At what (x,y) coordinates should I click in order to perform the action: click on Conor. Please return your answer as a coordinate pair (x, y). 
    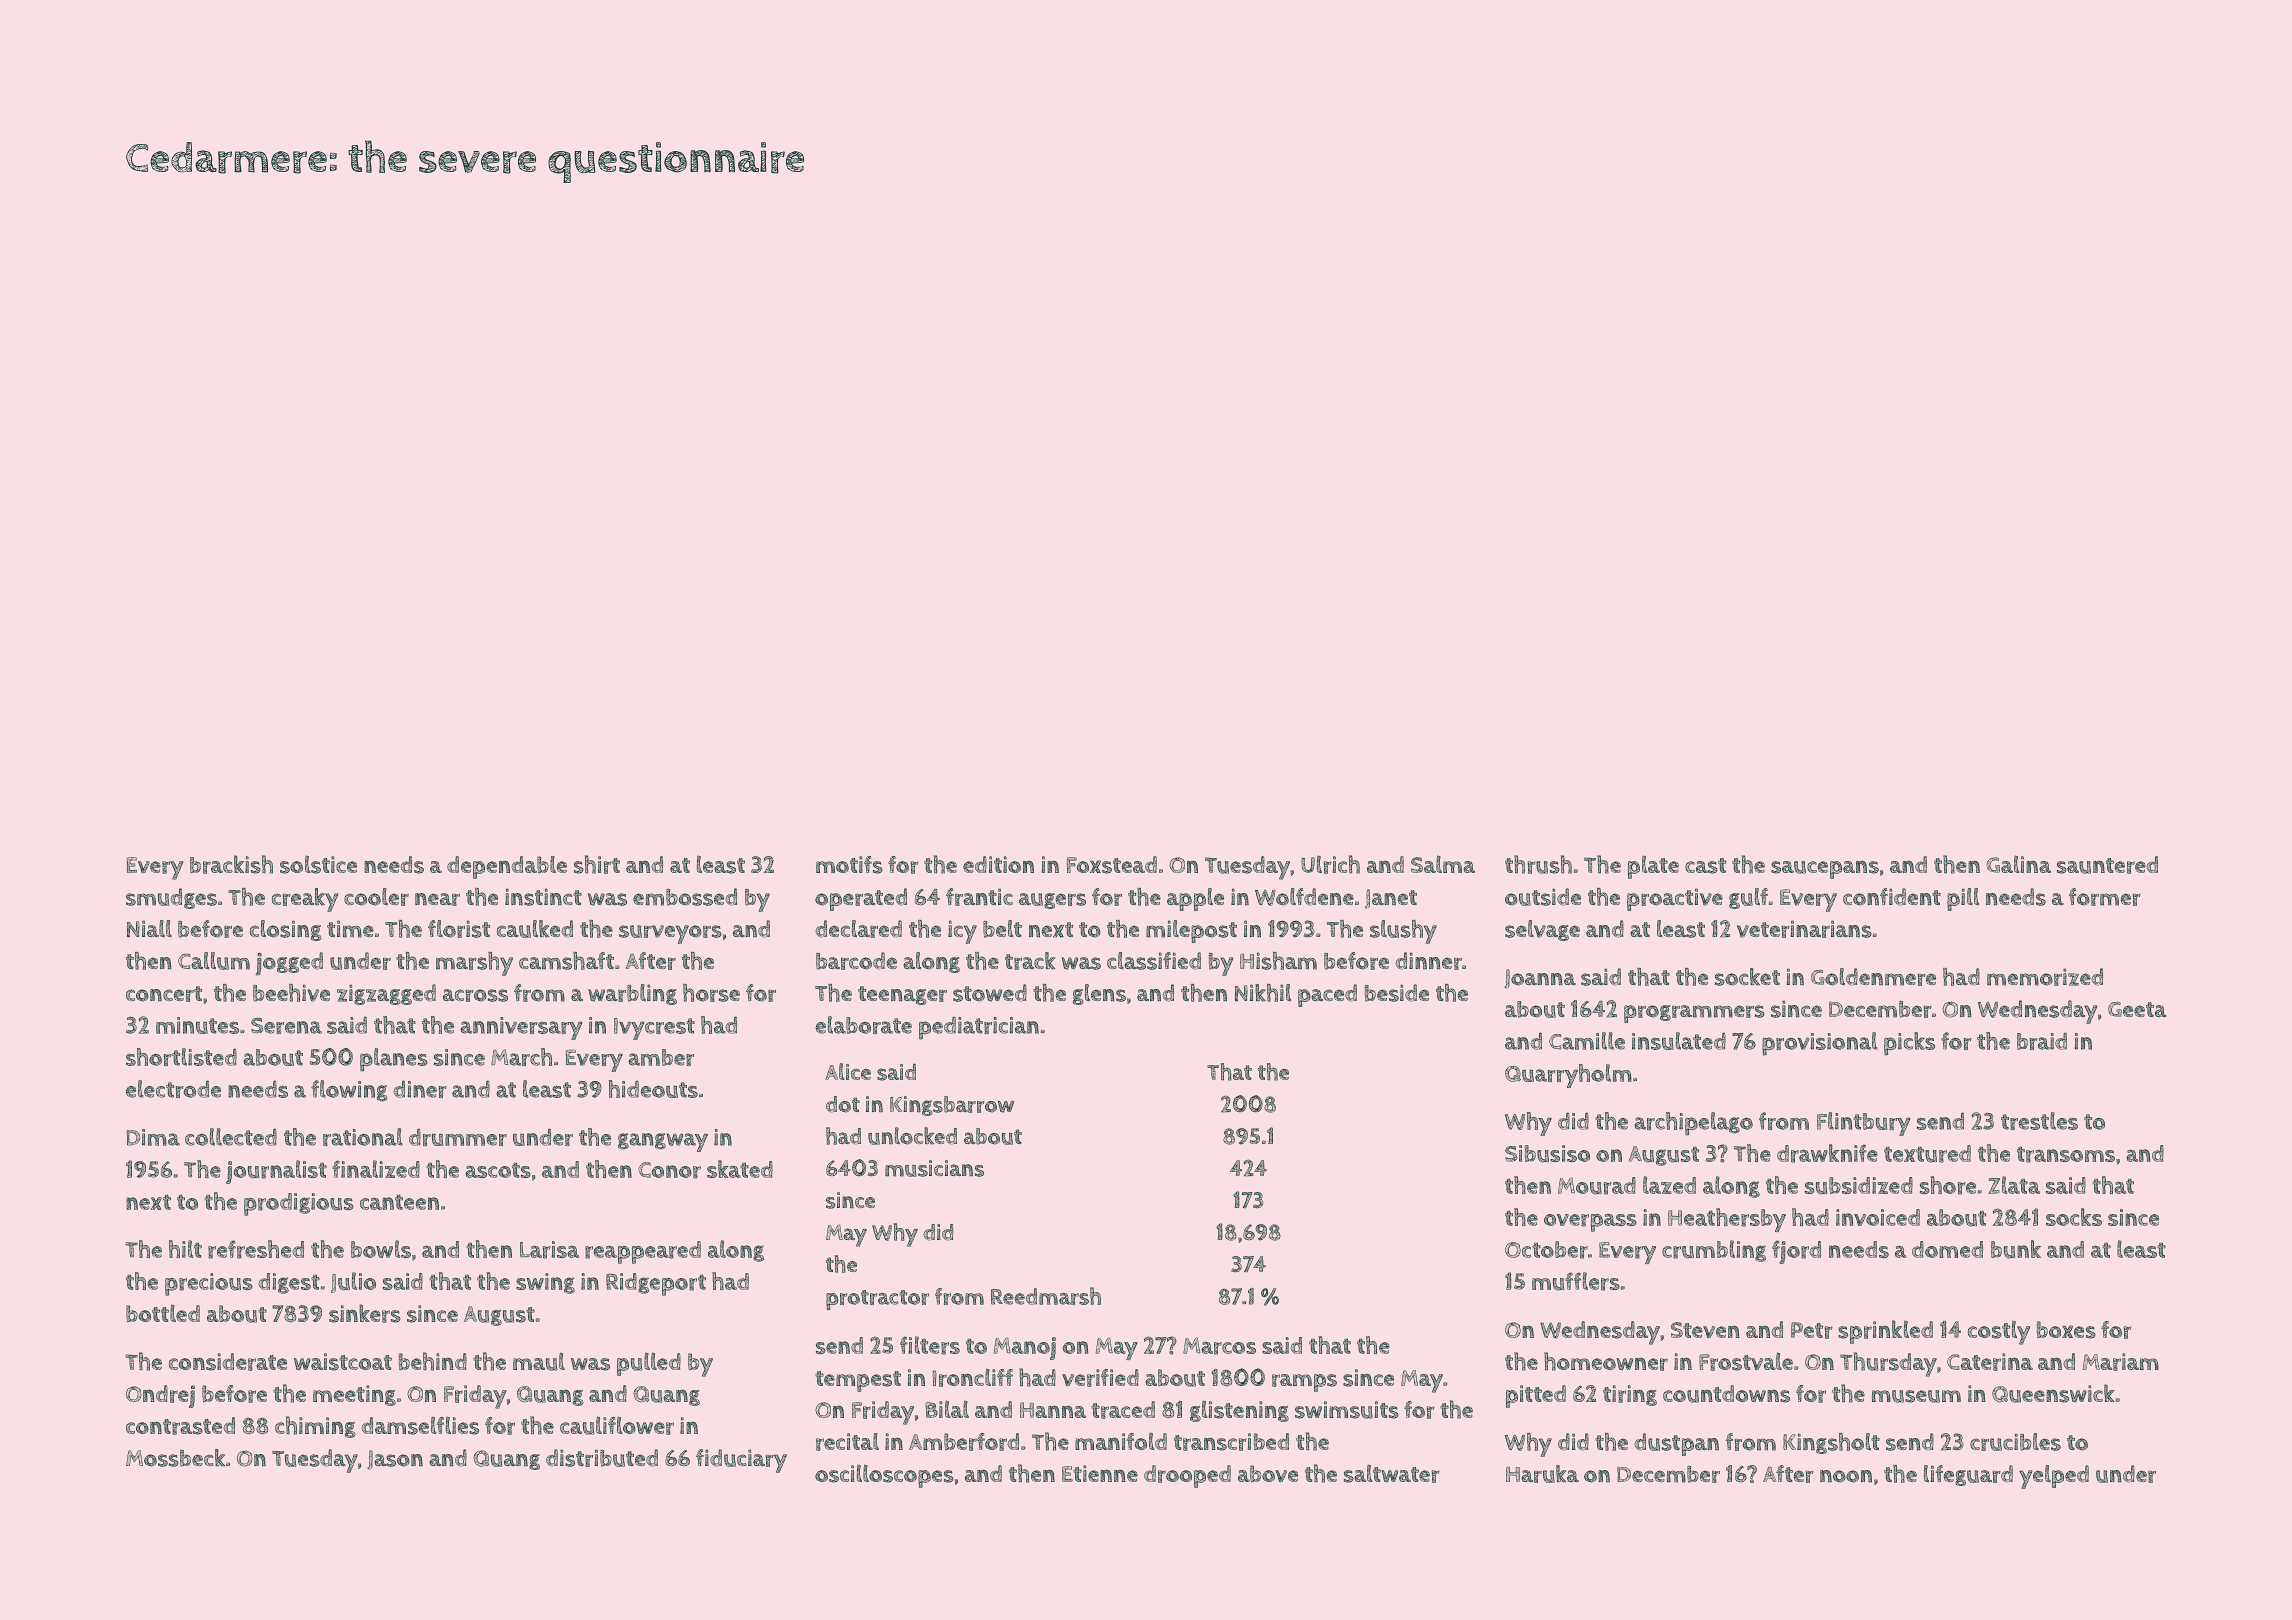
    Looking at the image, I should click on (669, 1170).
